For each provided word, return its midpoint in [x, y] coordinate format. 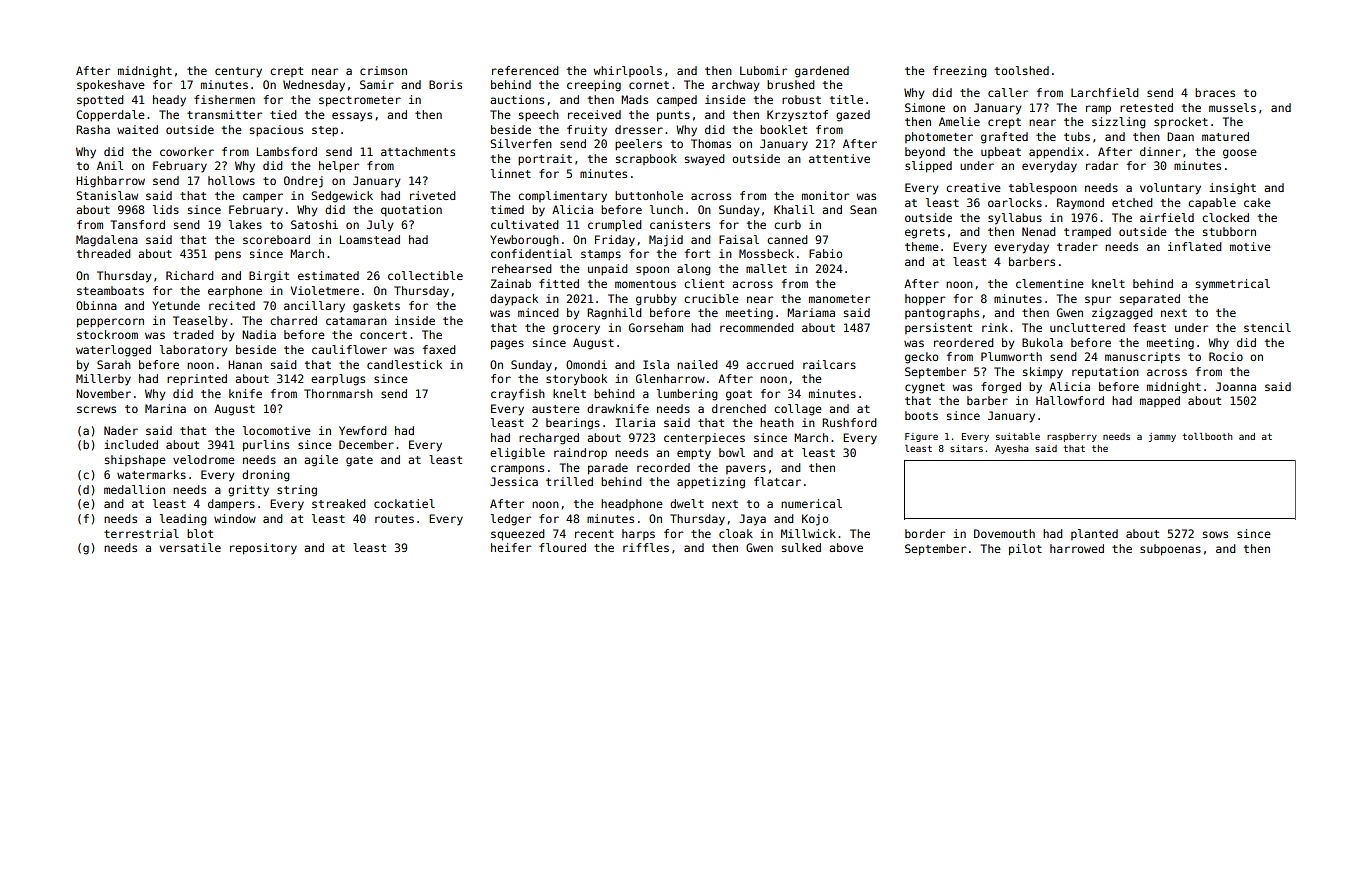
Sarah [114, 364]
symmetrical [1233, 285]
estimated [328, 275]
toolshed [1022, 70]
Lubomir [763, 70]
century [238, 72]
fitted [559, 283]
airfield [1167, 217]
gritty [248, 491]
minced [538, 312]
